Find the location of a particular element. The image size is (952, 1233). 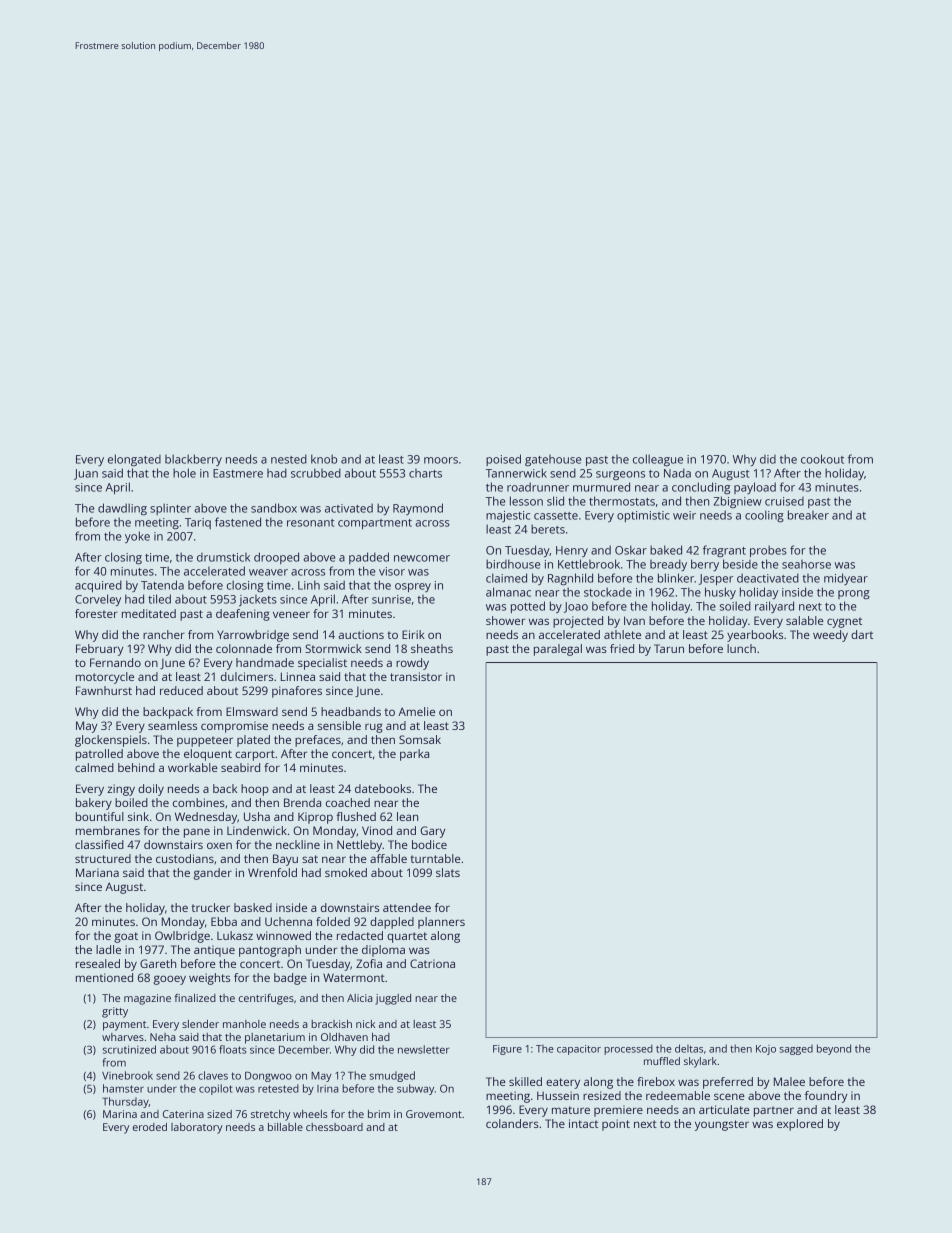

knob is located at coordinates (324, 459).
